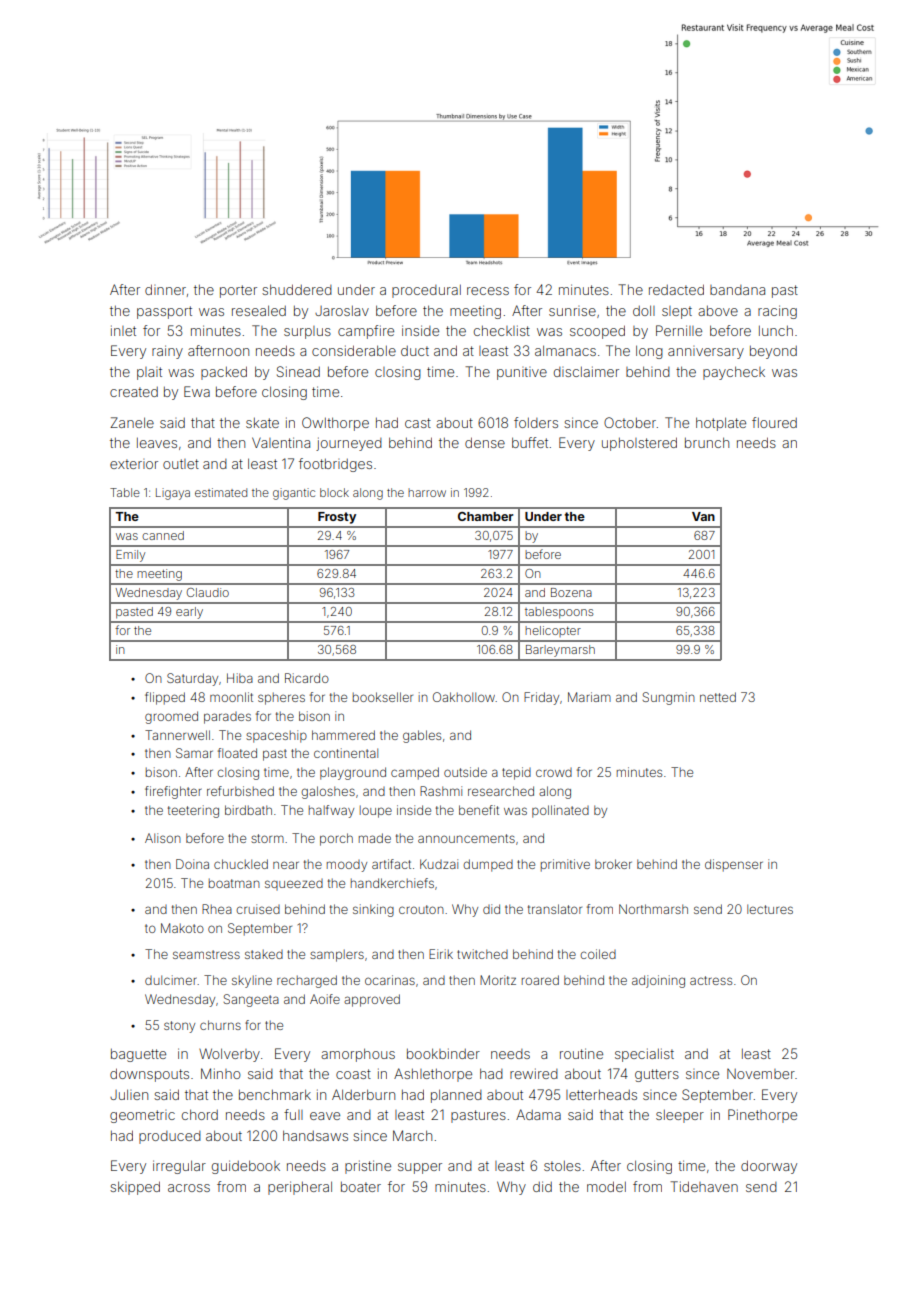  I want to click on packed, so click(224, 373).
